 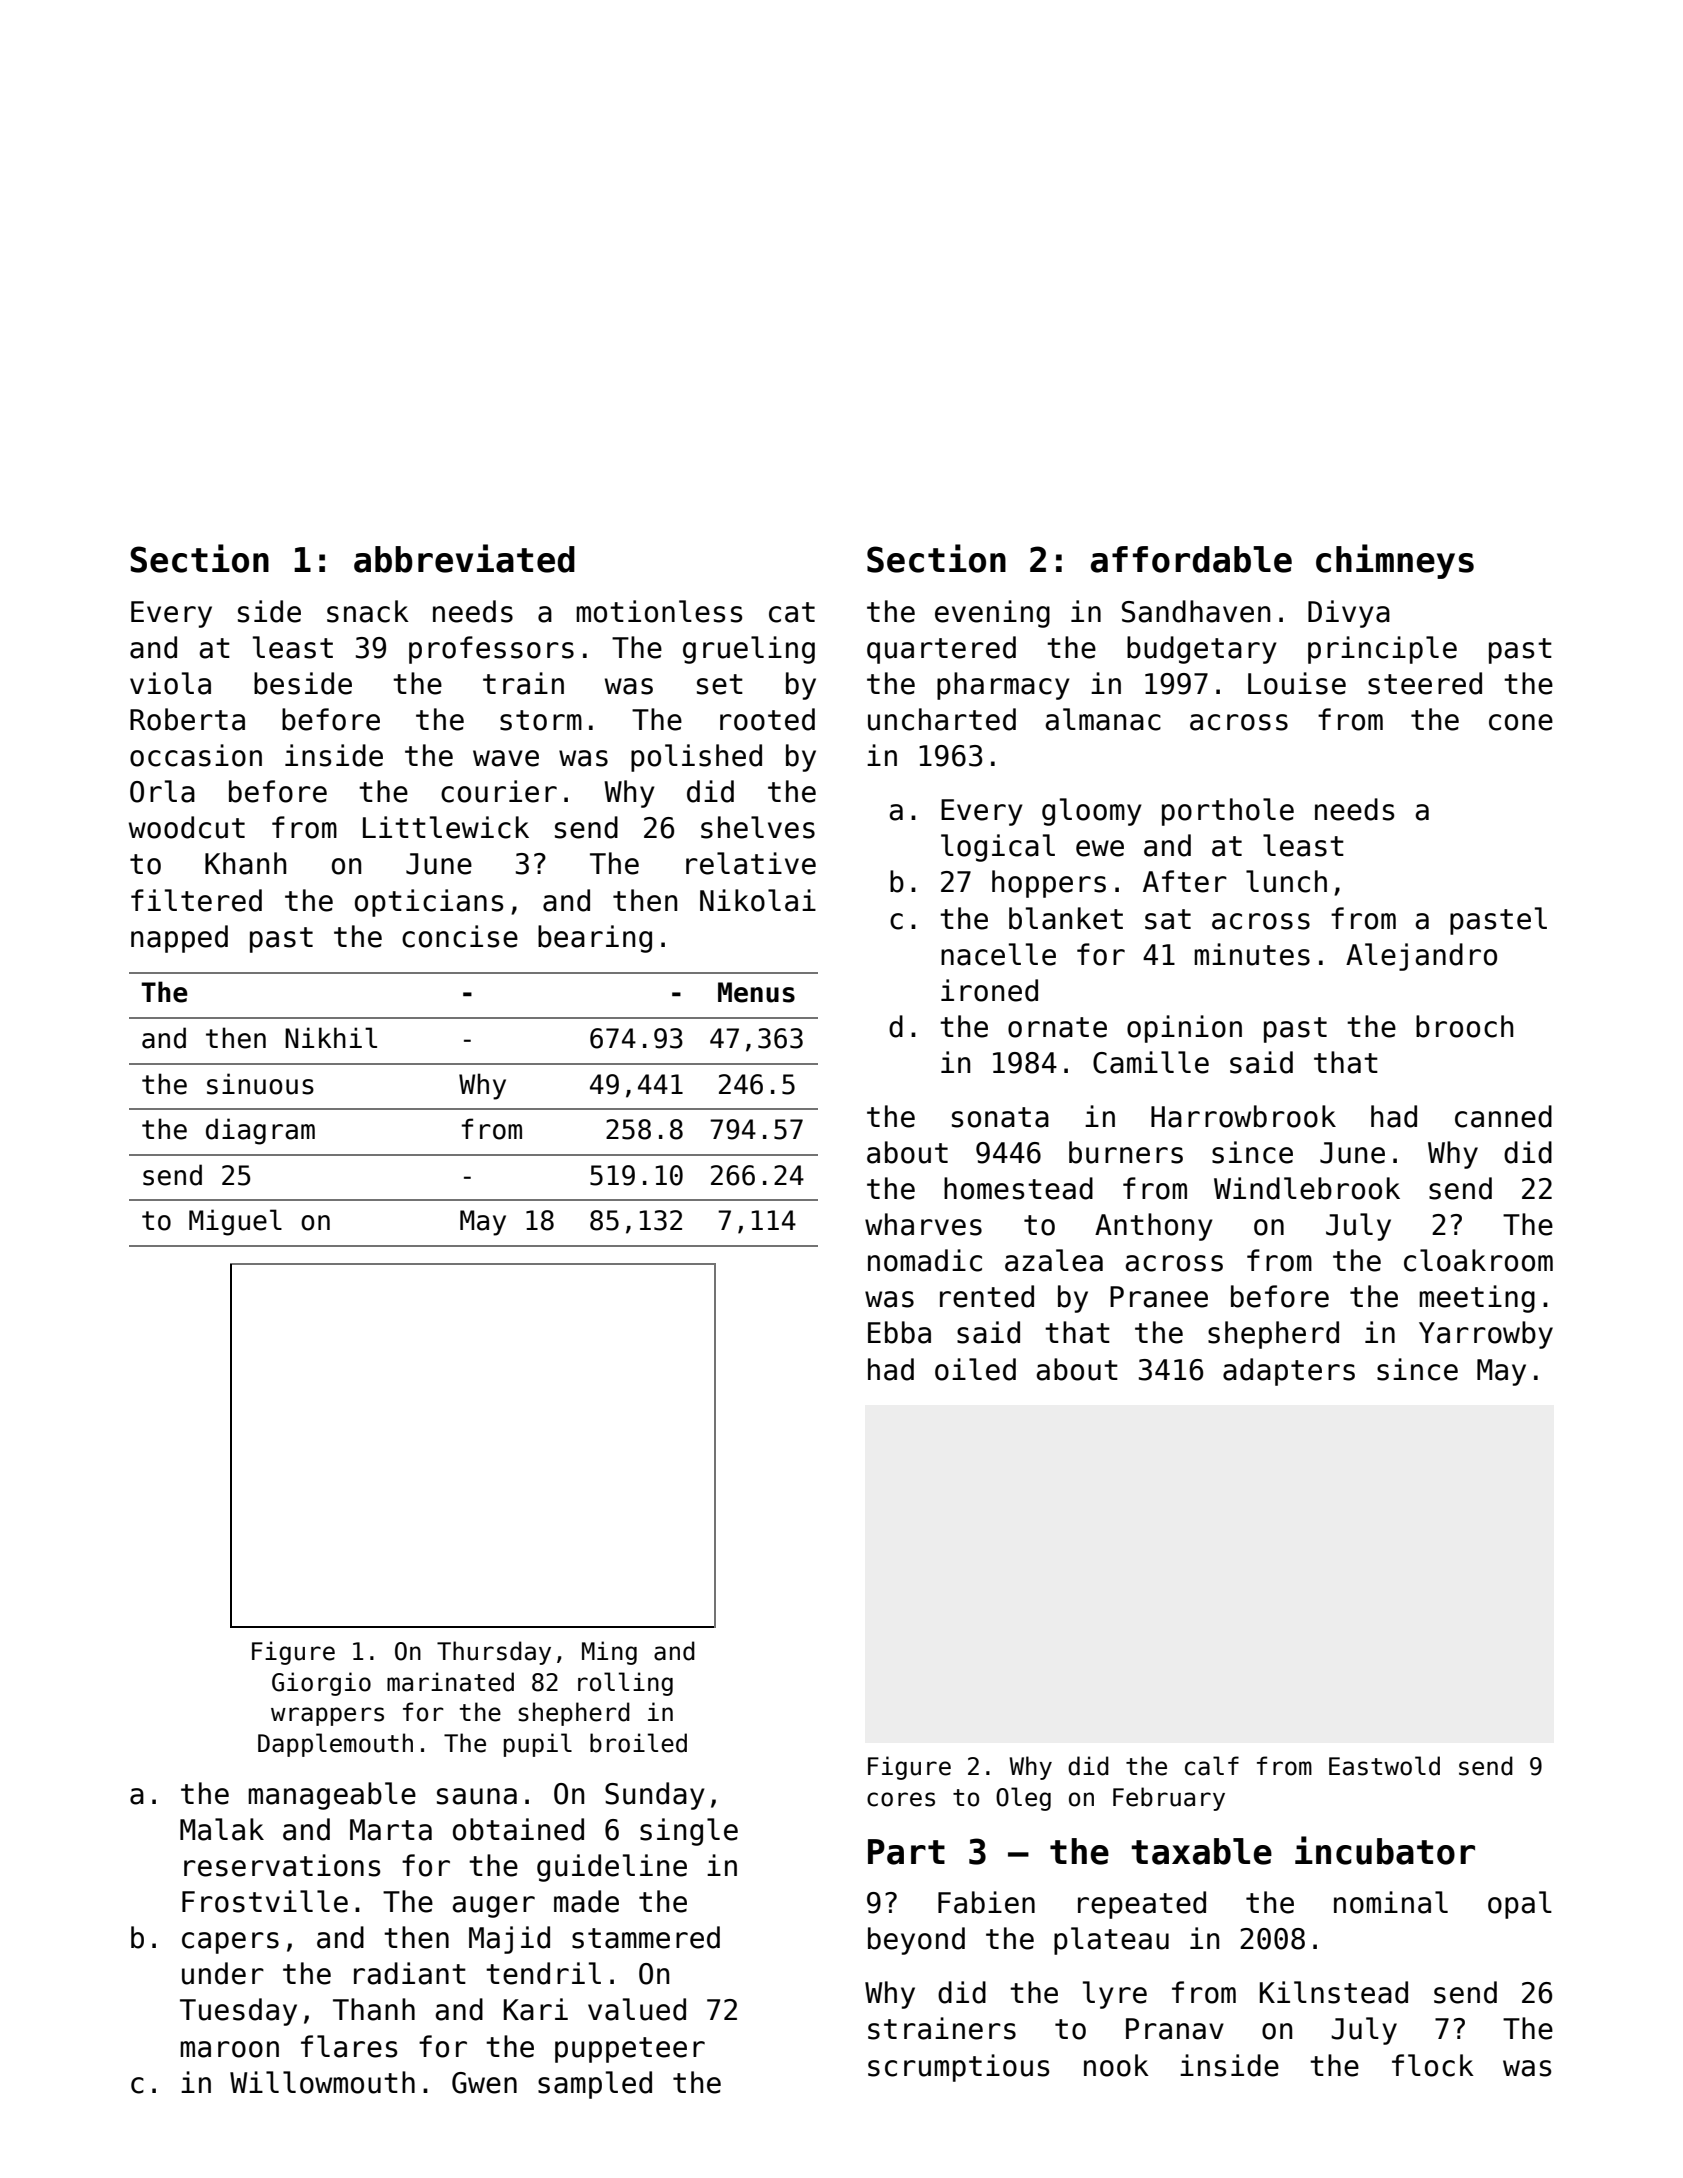 I want to click on set, so click(x=720, y=684).
